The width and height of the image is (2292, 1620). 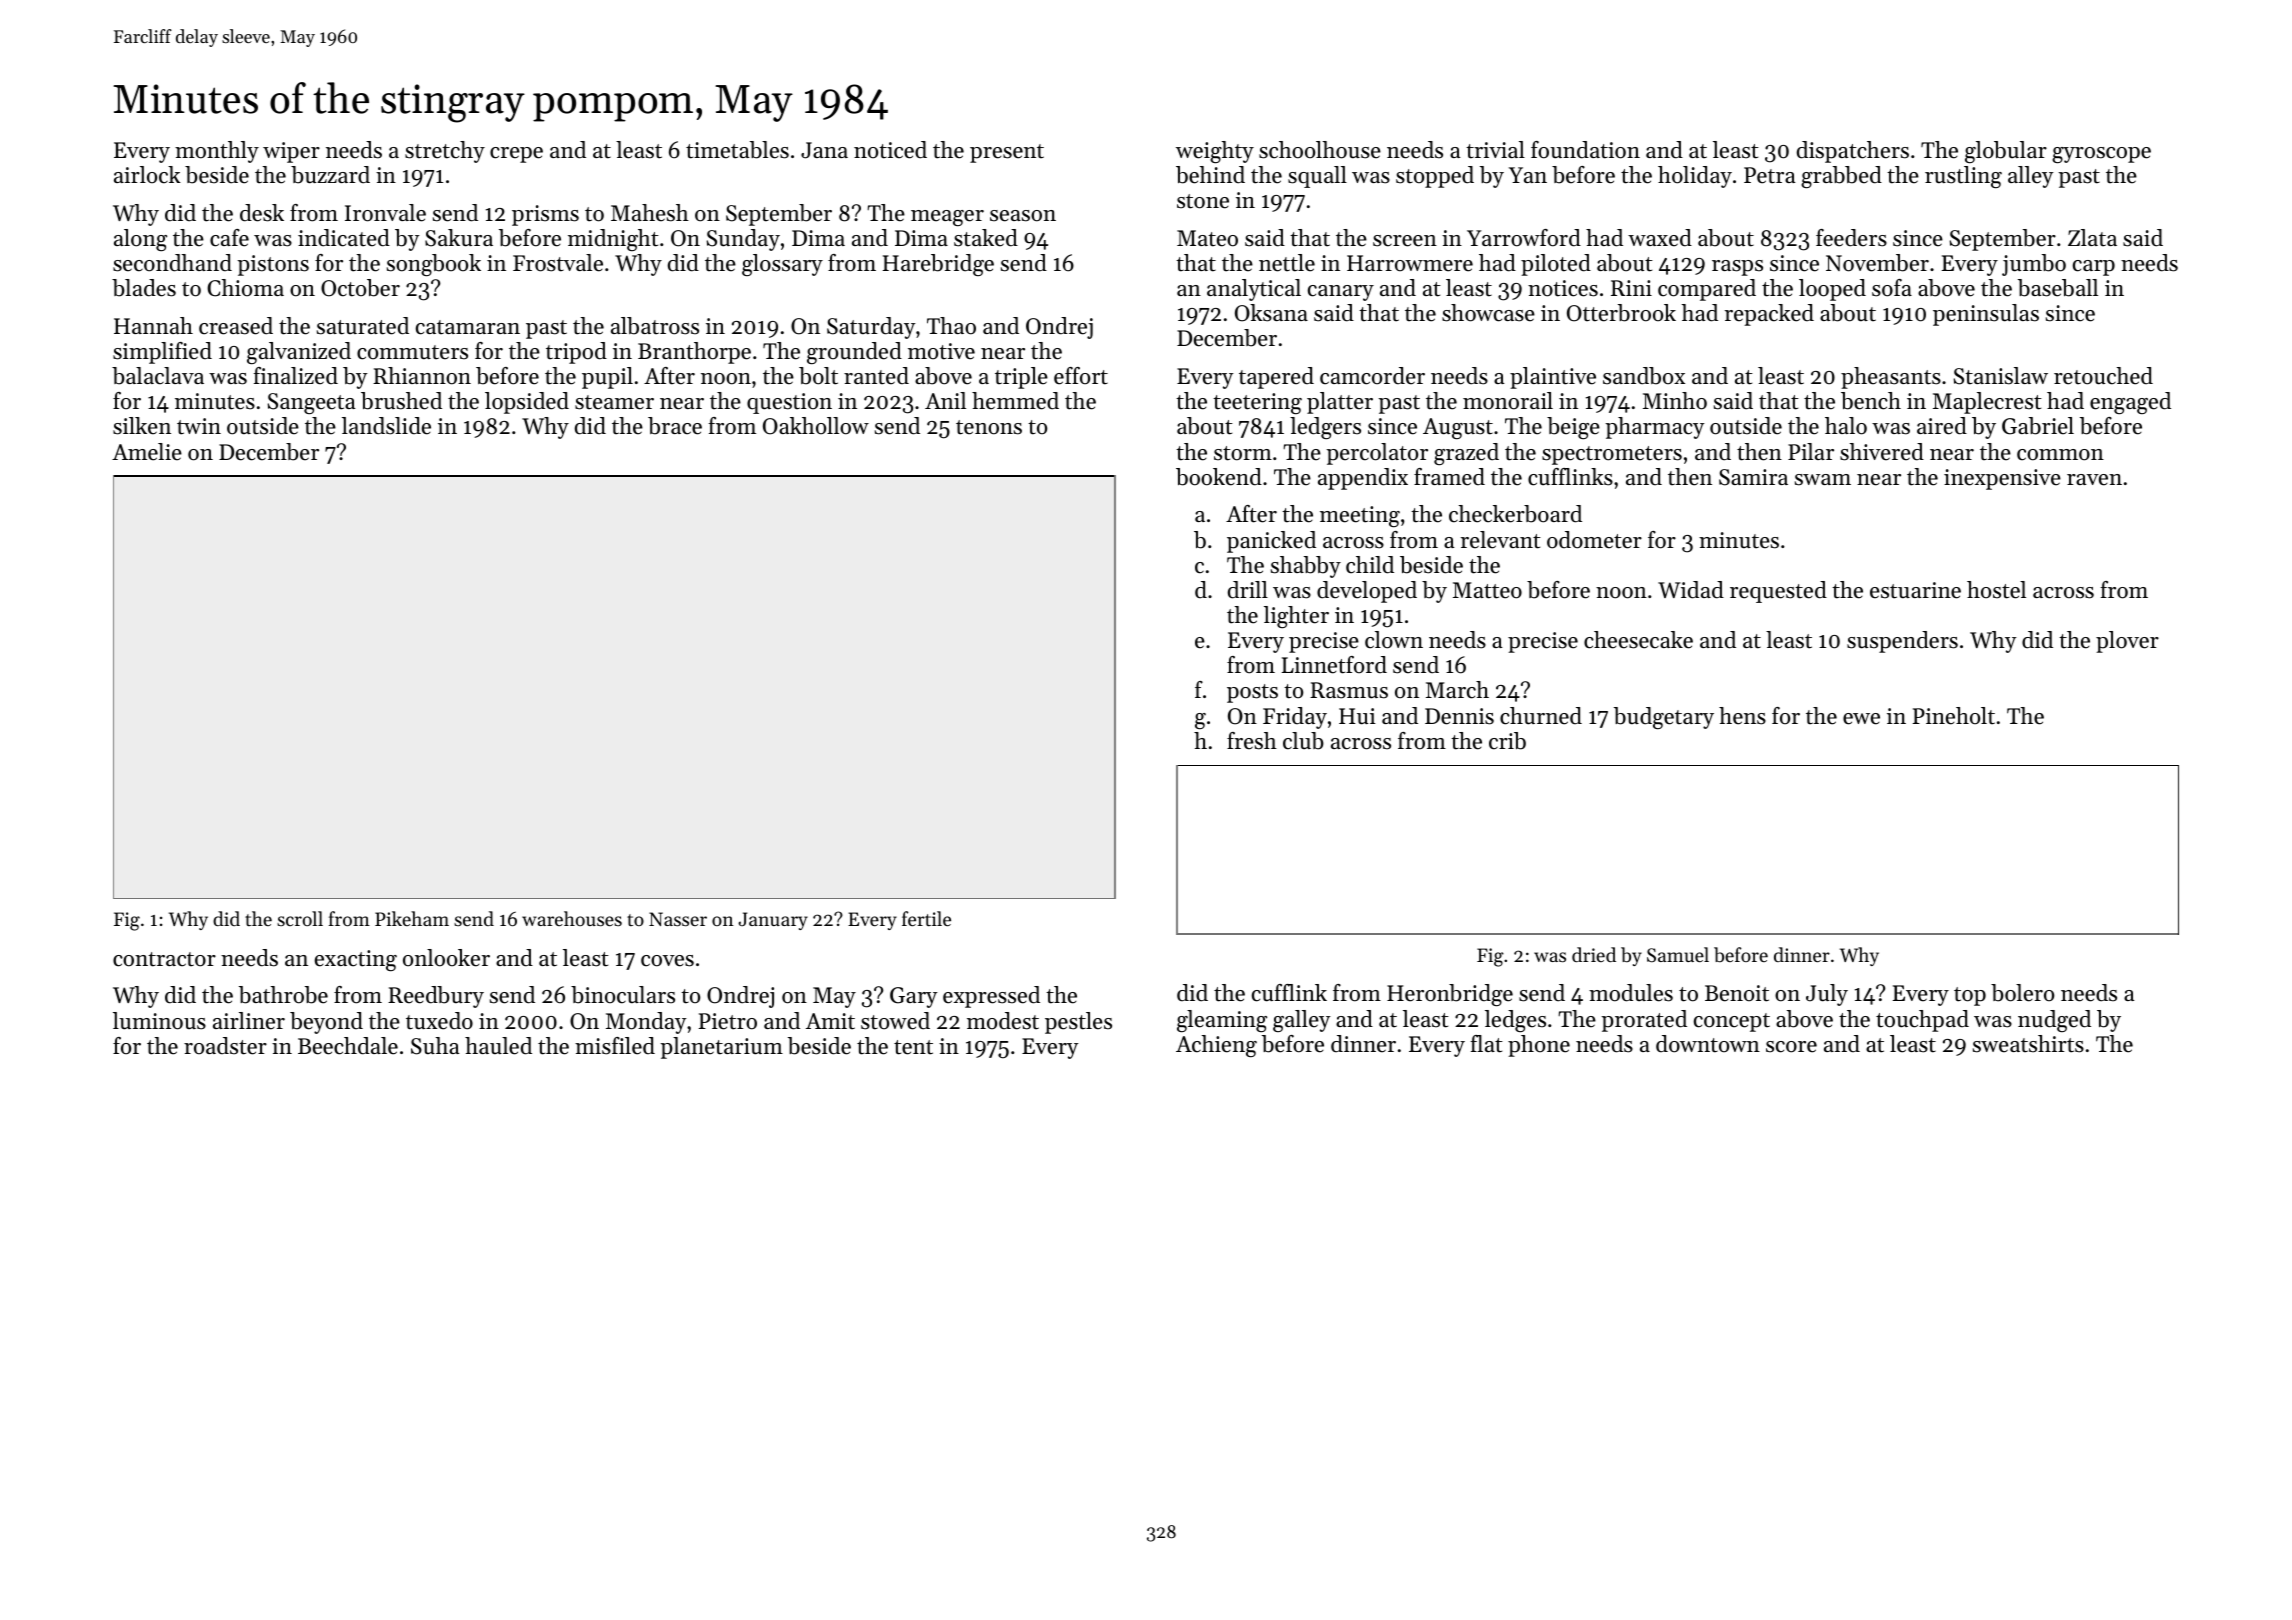 I want to click on scroll, so click(x=300, y=918).
